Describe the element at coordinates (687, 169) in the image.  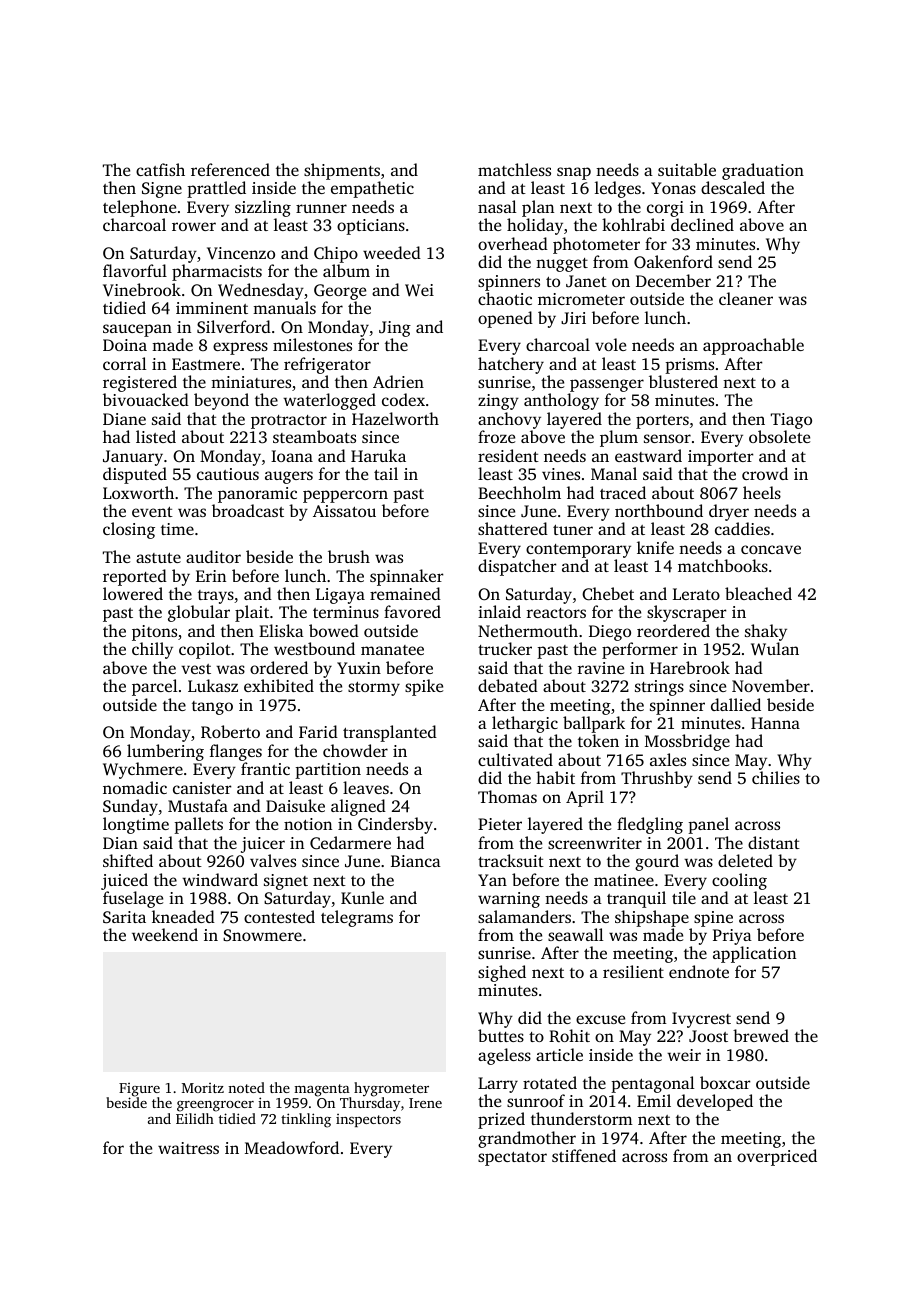
I see `suitable` at that location.
